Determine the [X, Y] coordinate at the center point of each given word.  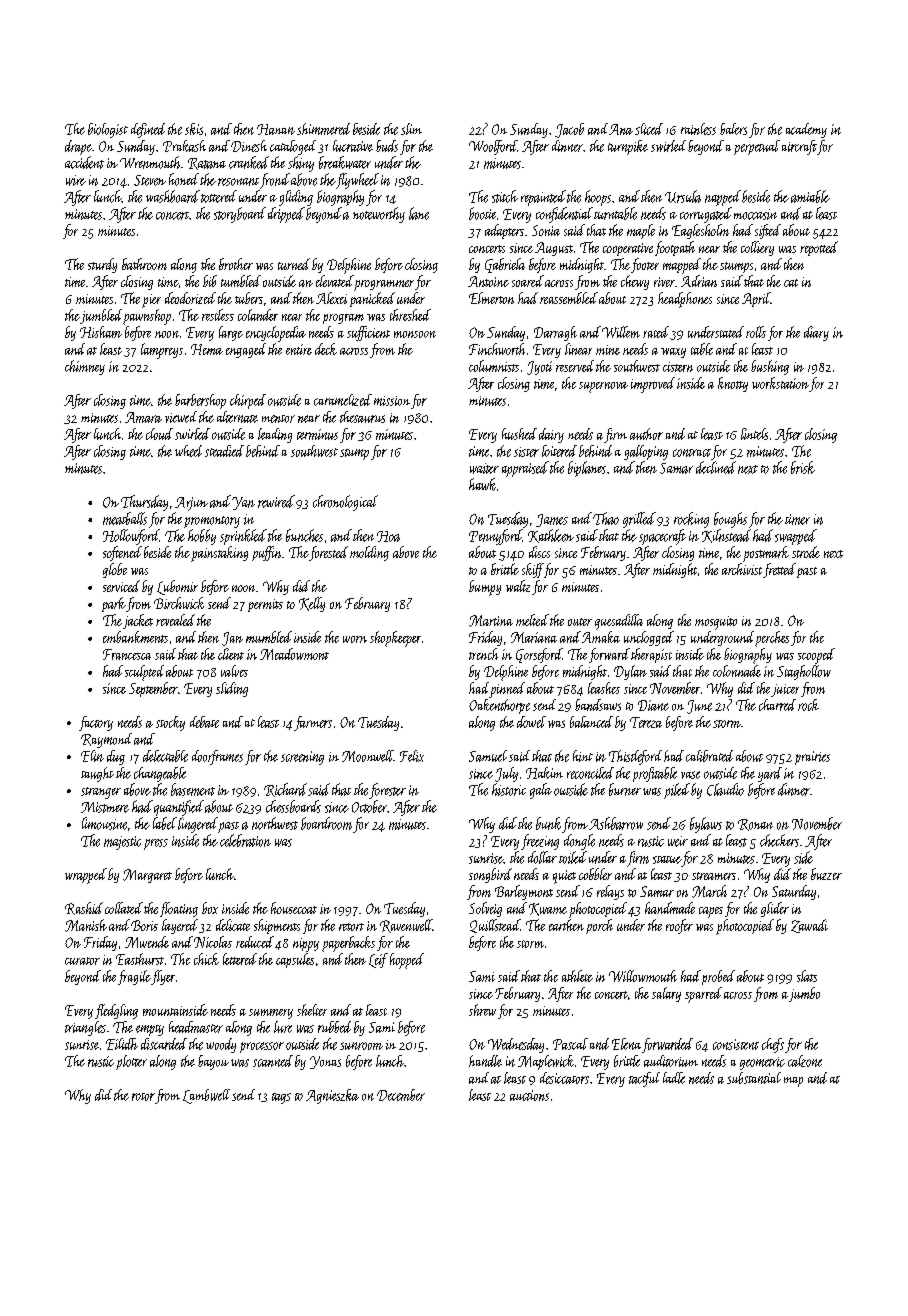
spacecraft [662, 537]
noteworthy [379, 215]
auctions [529, 1095]
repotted [819, 248]
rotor [143, 1097]
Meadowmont [294, 654]
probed [718, 977]
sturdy [102, 265]
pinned [507, 690]
